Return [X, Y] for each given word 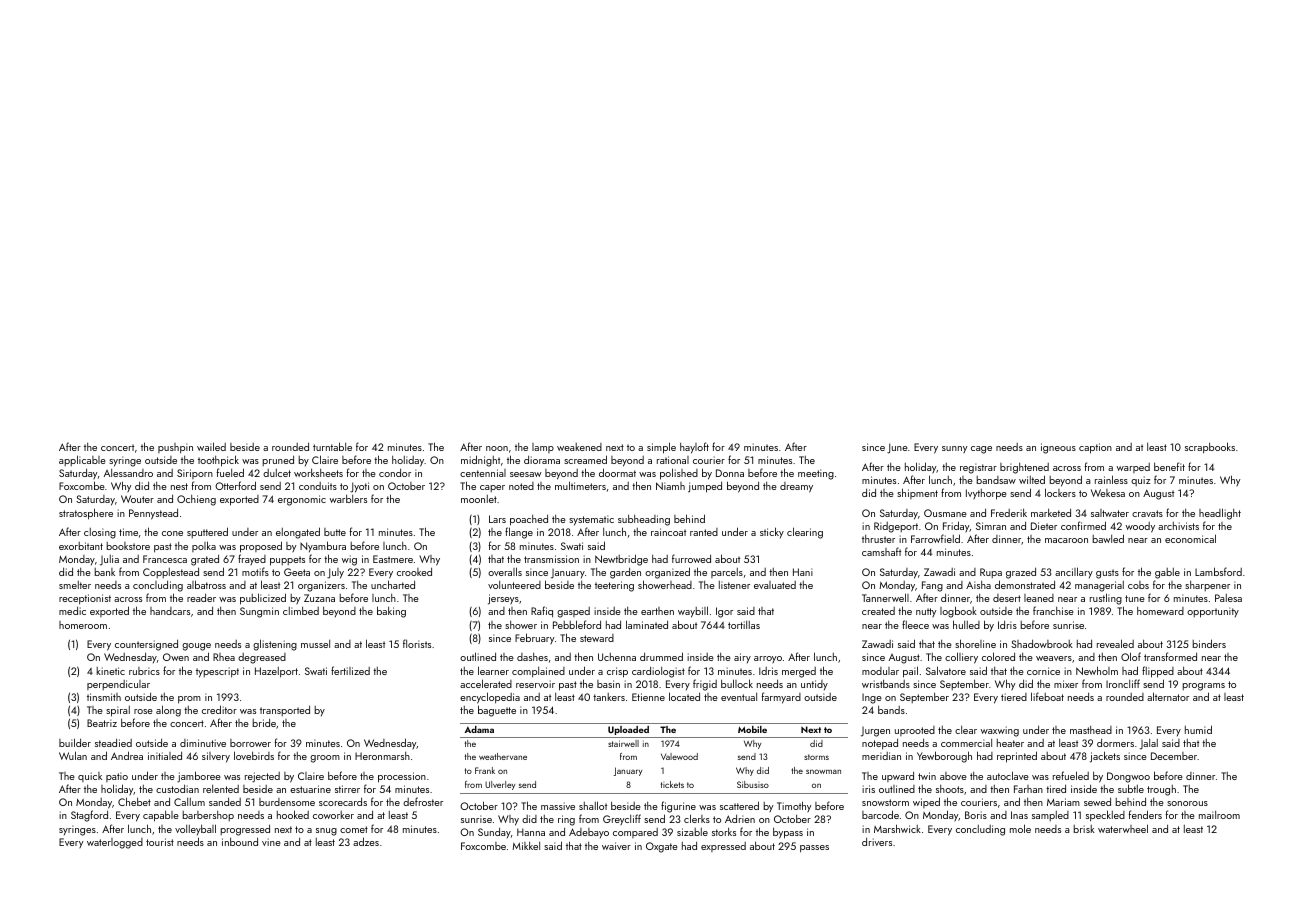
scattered [739, 805]
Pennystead [153, 514]
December [1174, 756]
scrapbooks [1210, 448]
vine [271, 842]
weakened [579, 447]
